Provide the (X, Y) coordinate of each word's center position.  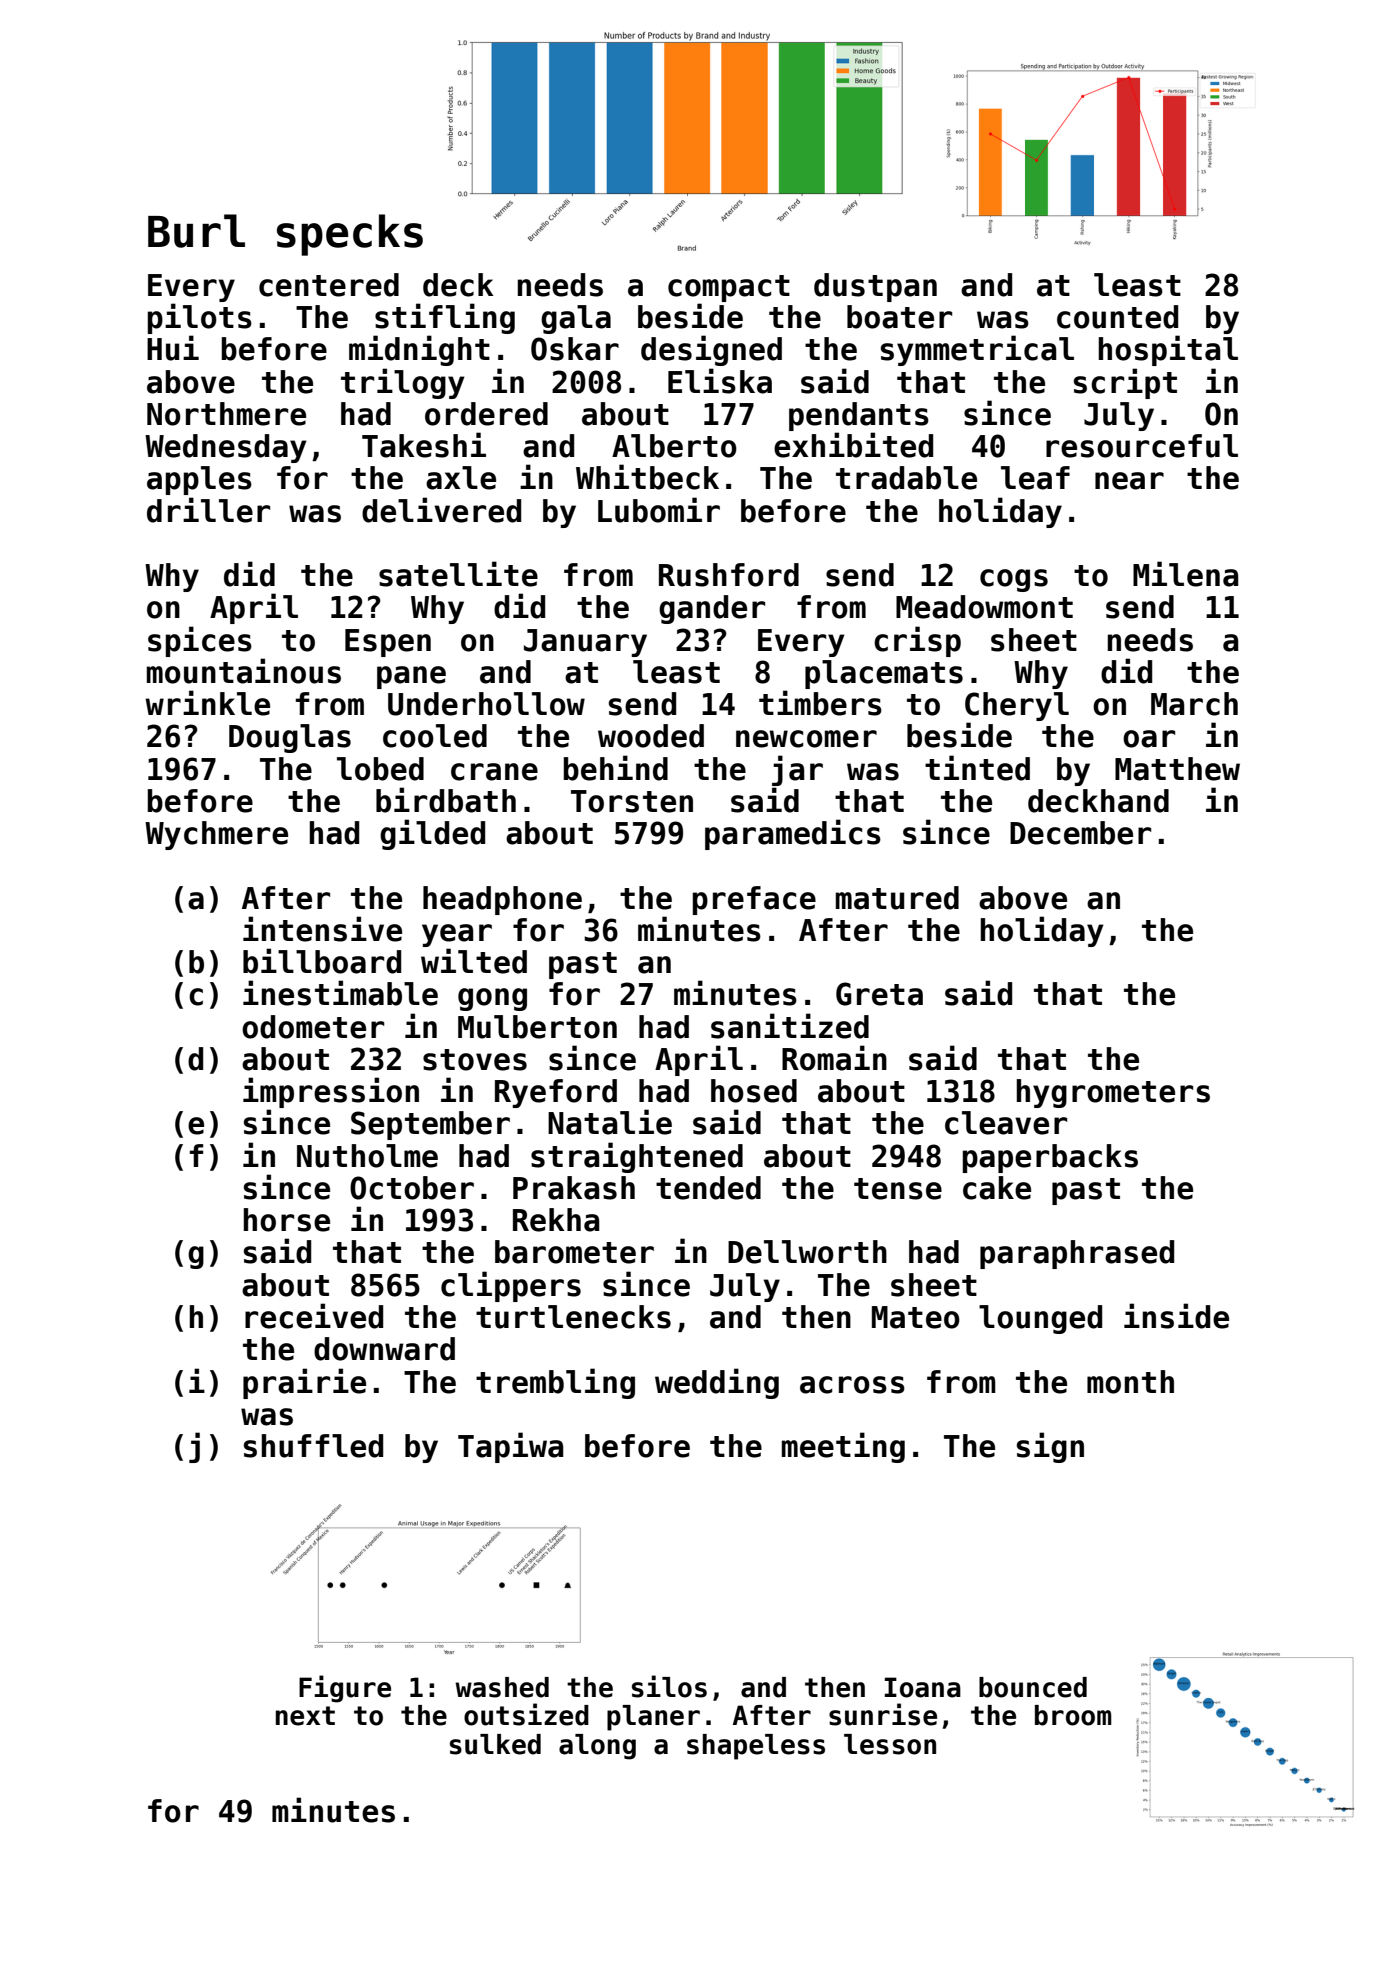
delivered (441, 510)
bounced (1033, 1687)
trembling (555, 1383)
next (305, 1716)
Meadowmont (984, 607)
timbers (820, 703)
